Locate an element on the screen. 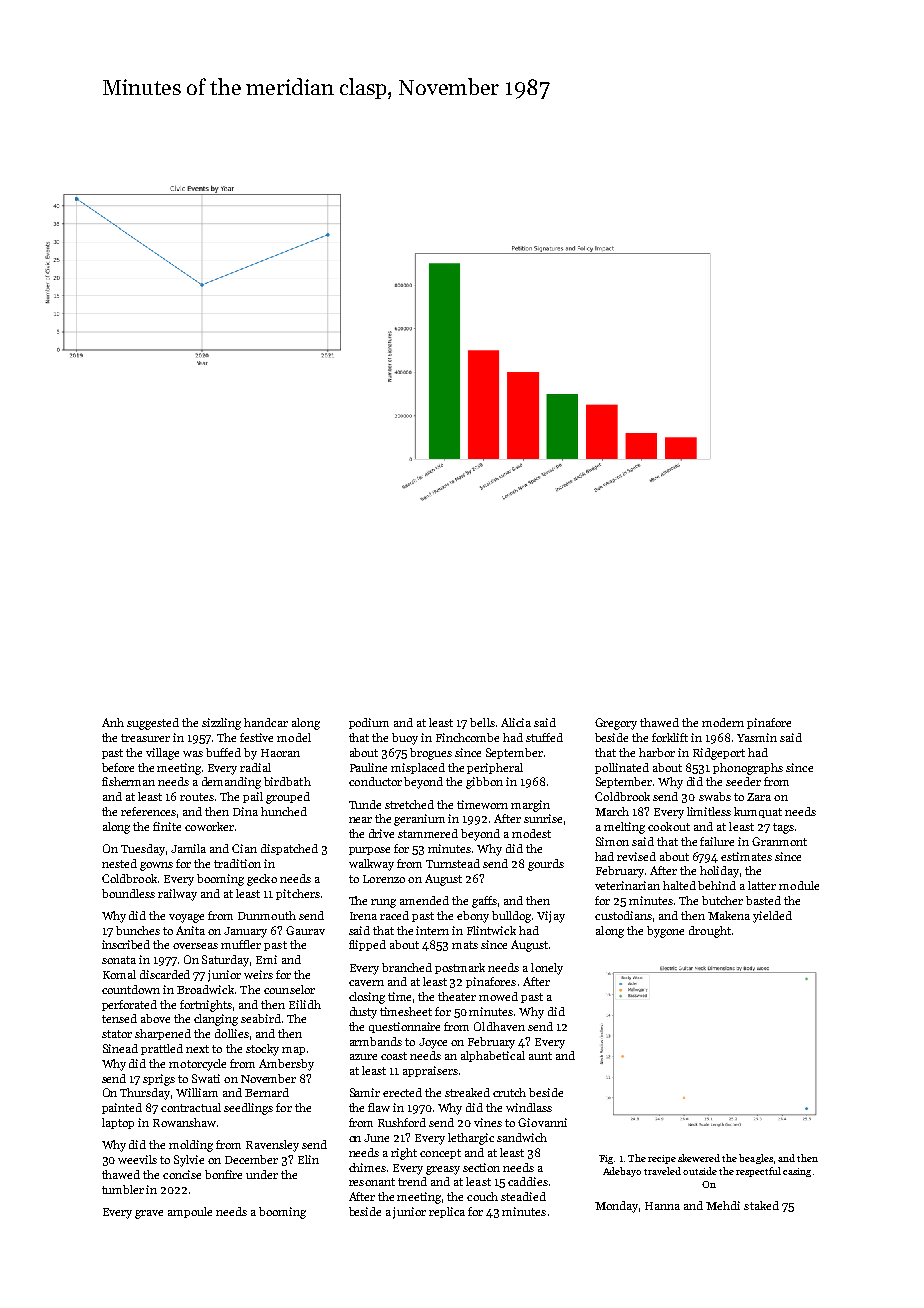  streaked is located at coordinates (467, 1092).
